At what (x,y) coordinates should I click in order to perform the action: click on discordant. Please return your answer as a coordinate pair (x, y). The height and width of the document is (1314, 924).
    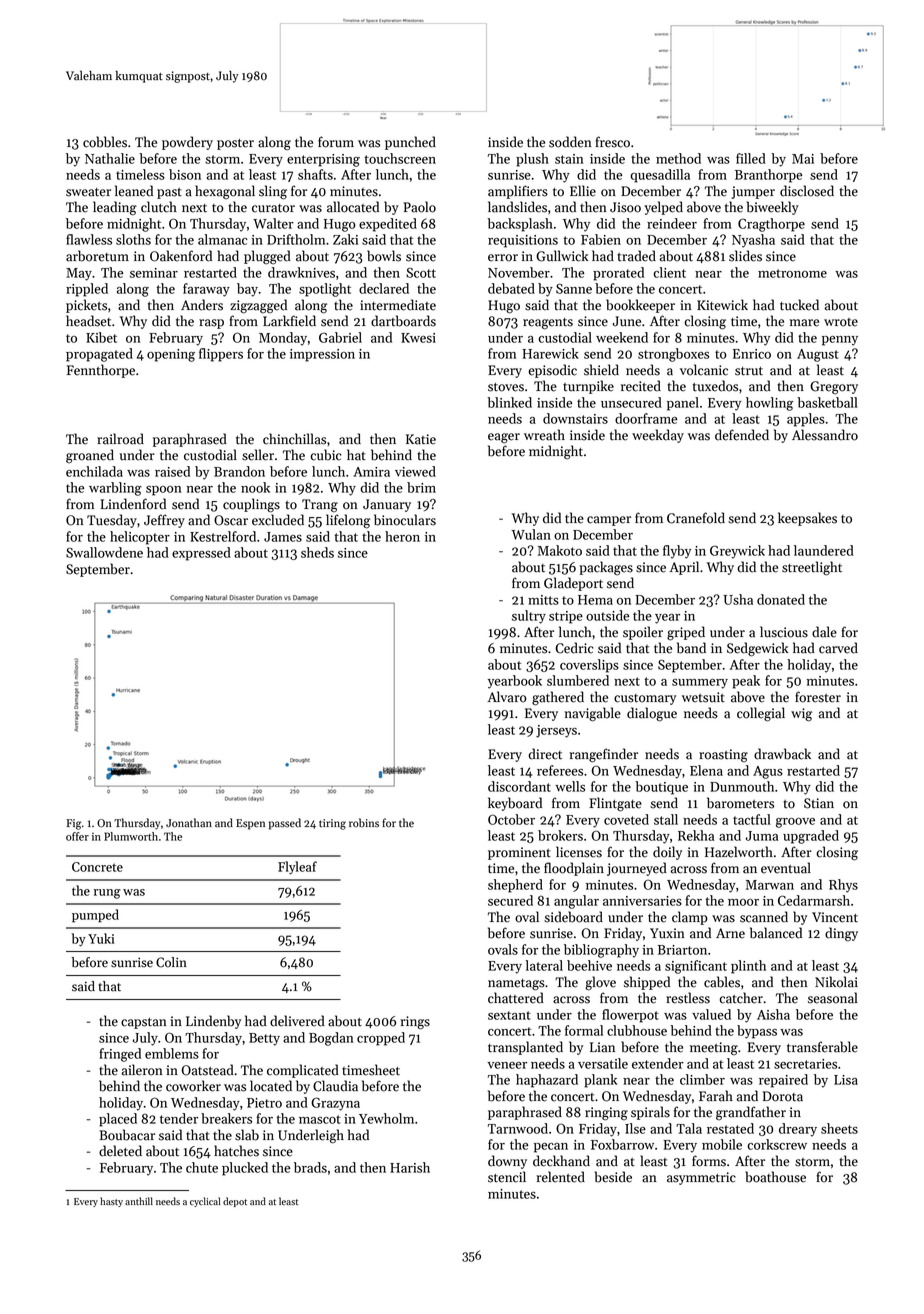
    Looking at the image, I should click on (519, 786).
